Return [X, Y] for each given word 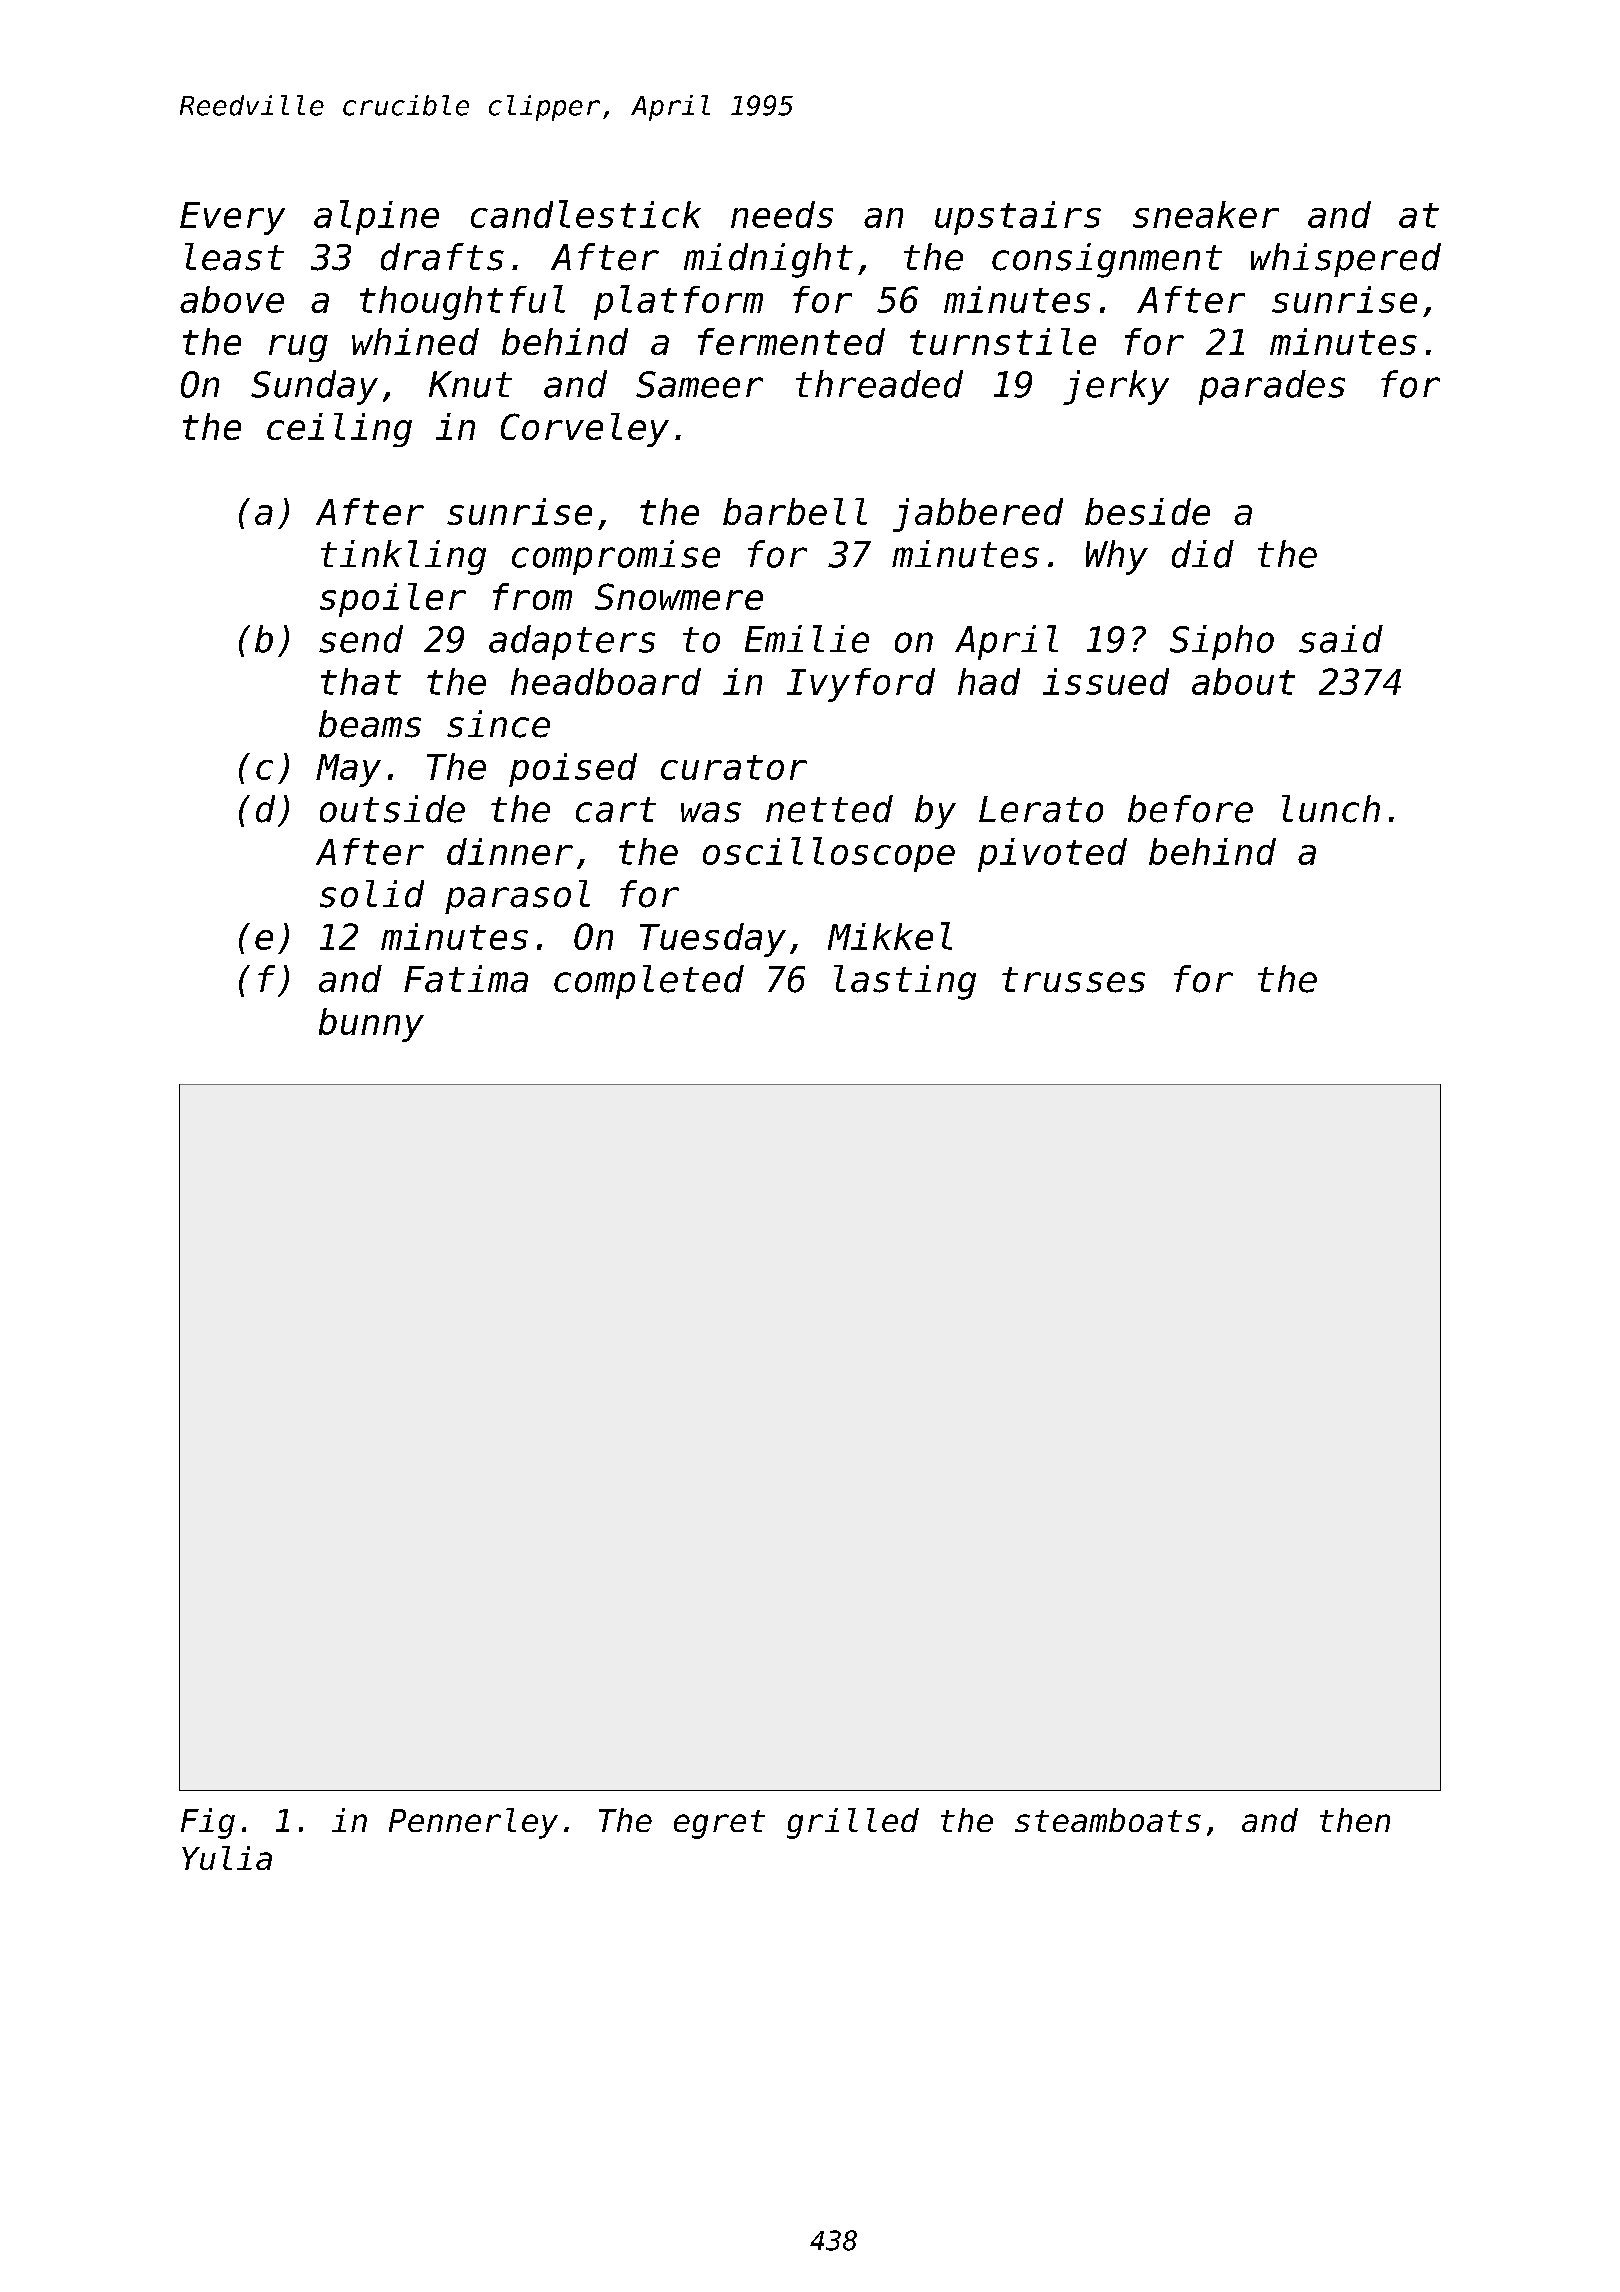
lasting [905, 982]
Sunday [314, 387]
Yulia [227, 1858]
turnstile [1003, 341]
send [361, 639]
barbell [795, 511]
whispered [1346, 260]
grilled [853, 1823]
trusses [1073, 980]
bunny [371, 1025]
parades [1272, 387]
